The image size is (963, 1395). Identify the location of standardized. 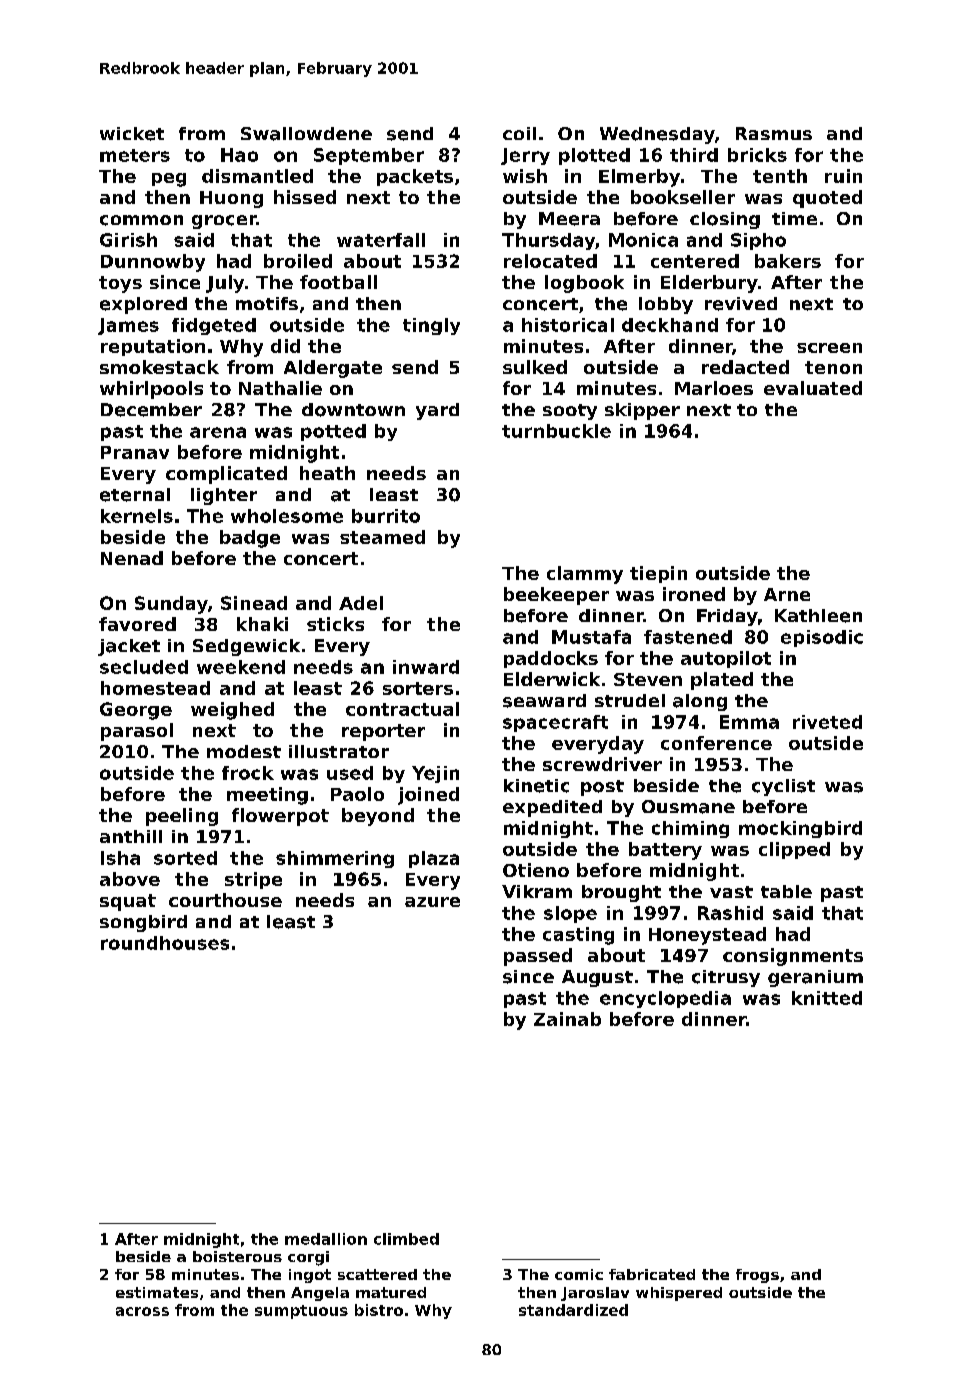
(573, 1310).
